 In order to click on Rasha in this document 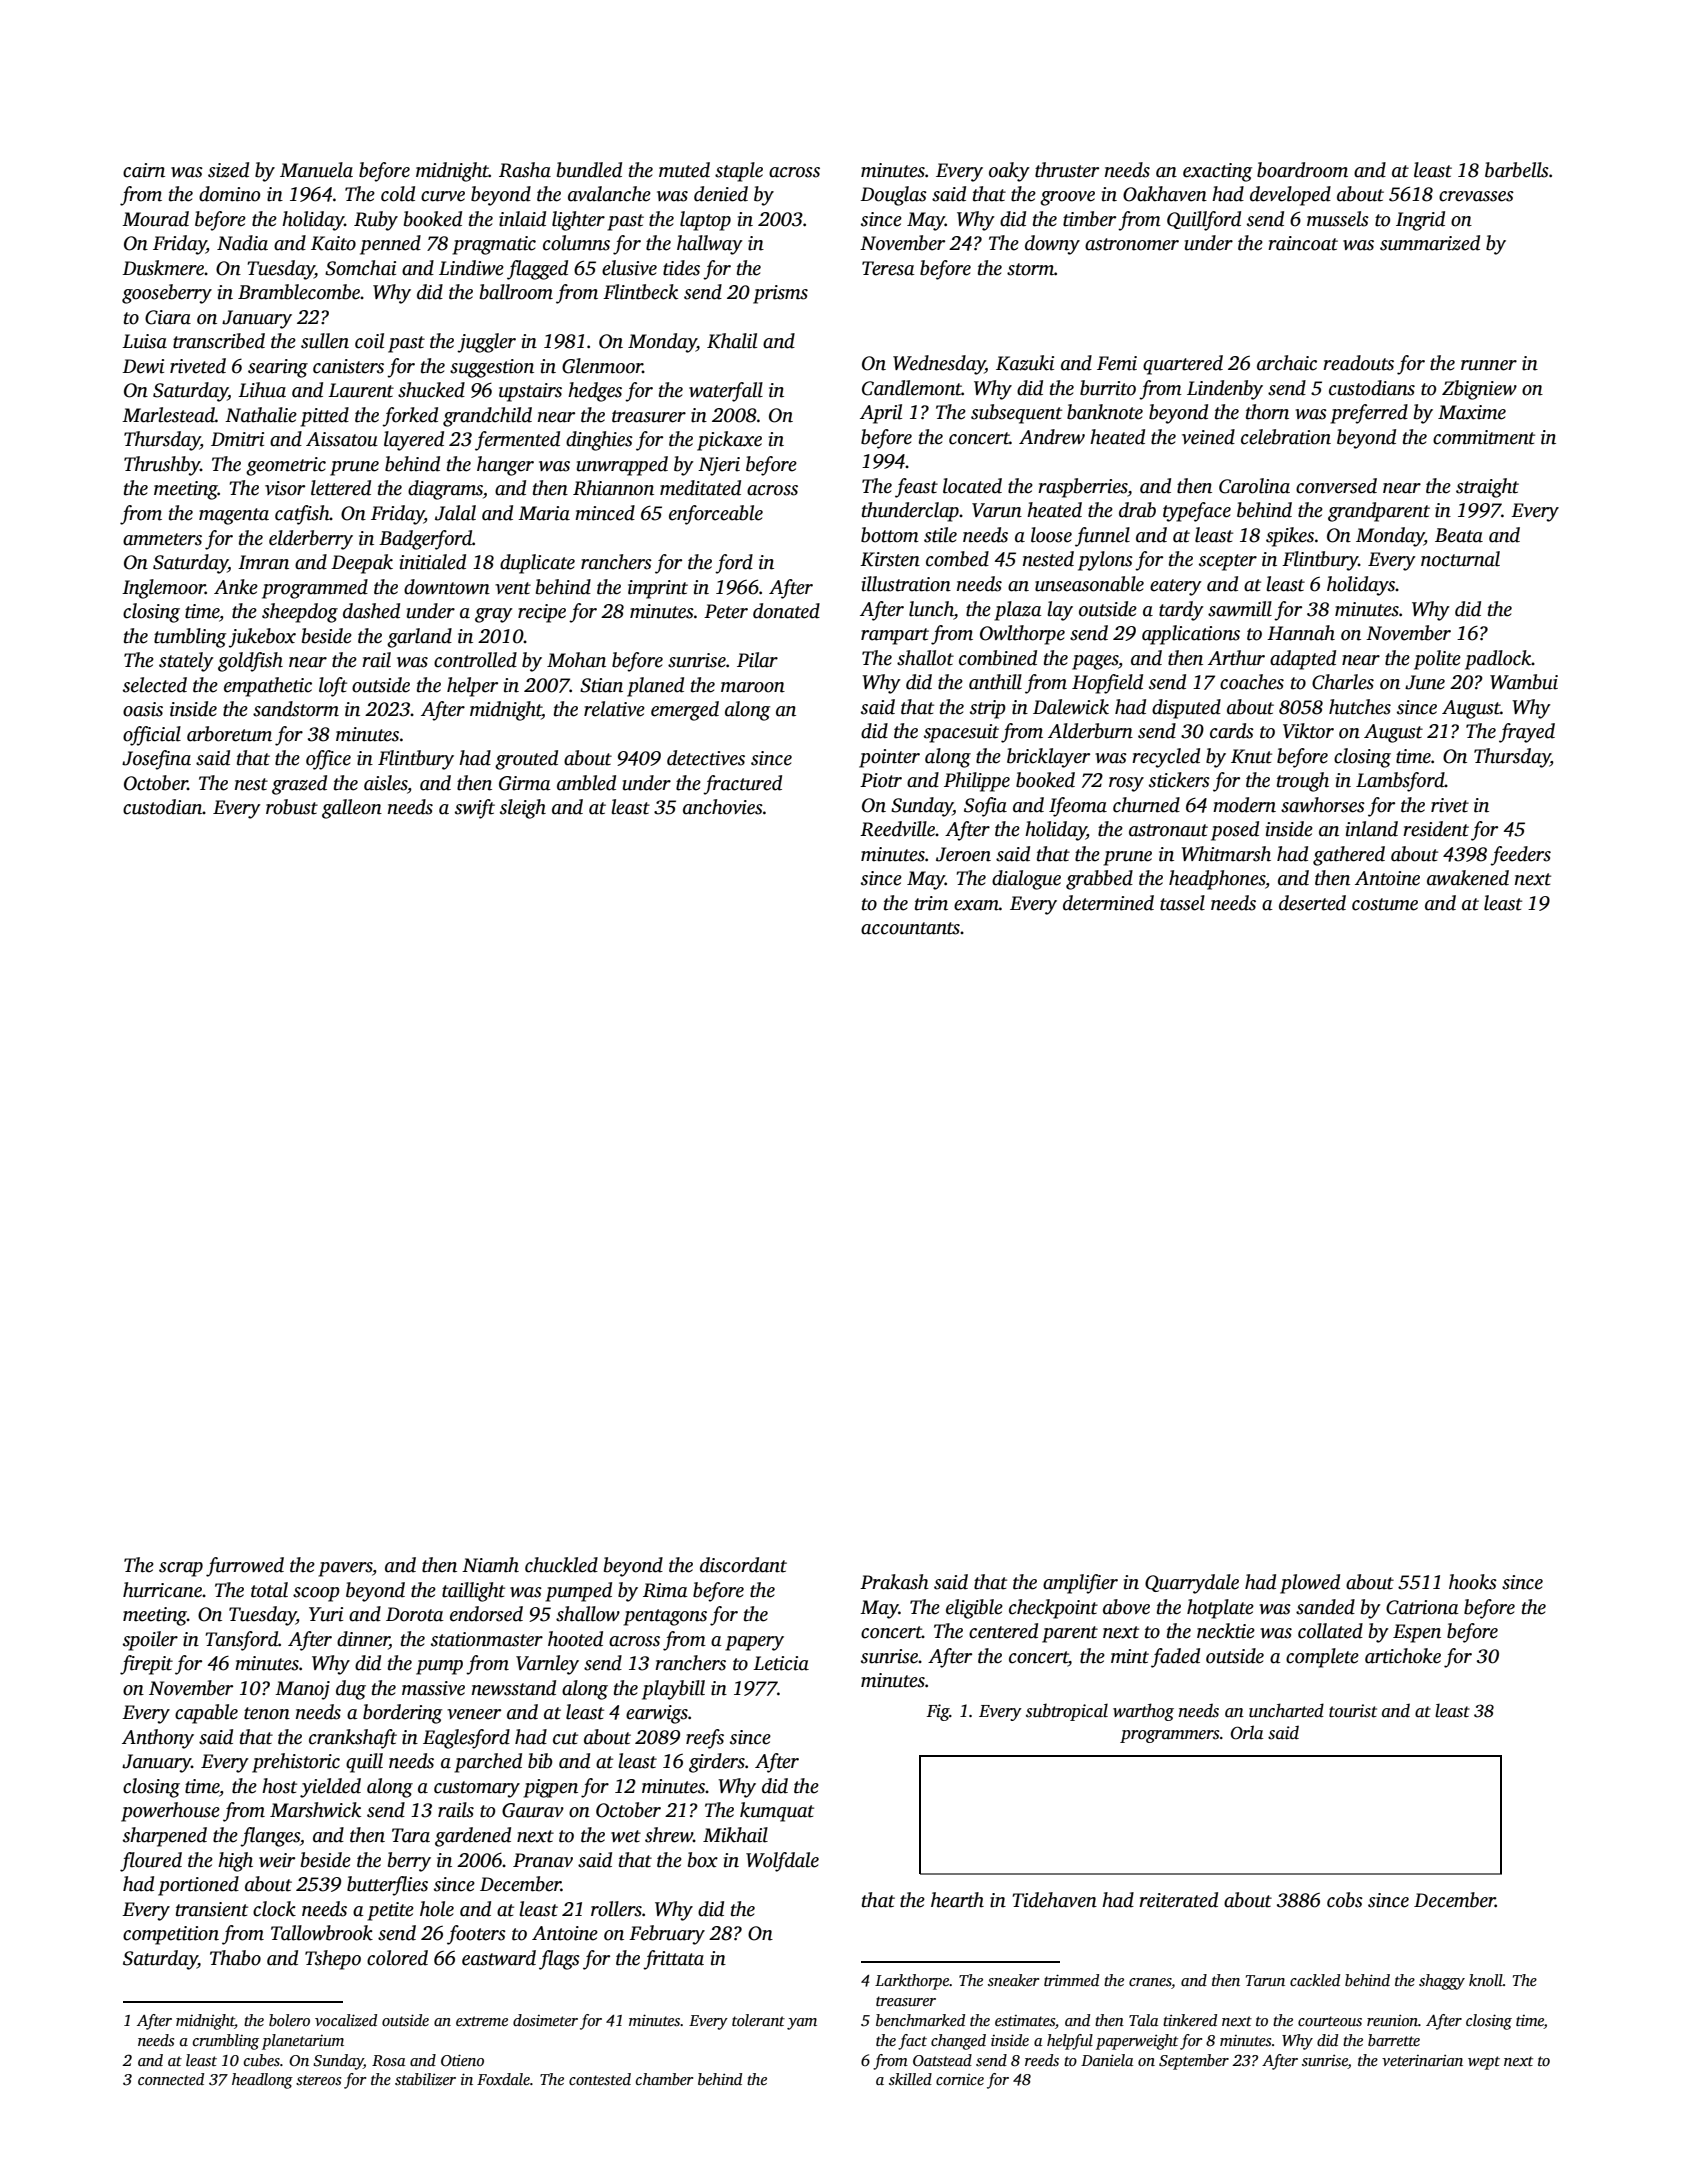, I will do `click(525, 170)`.
